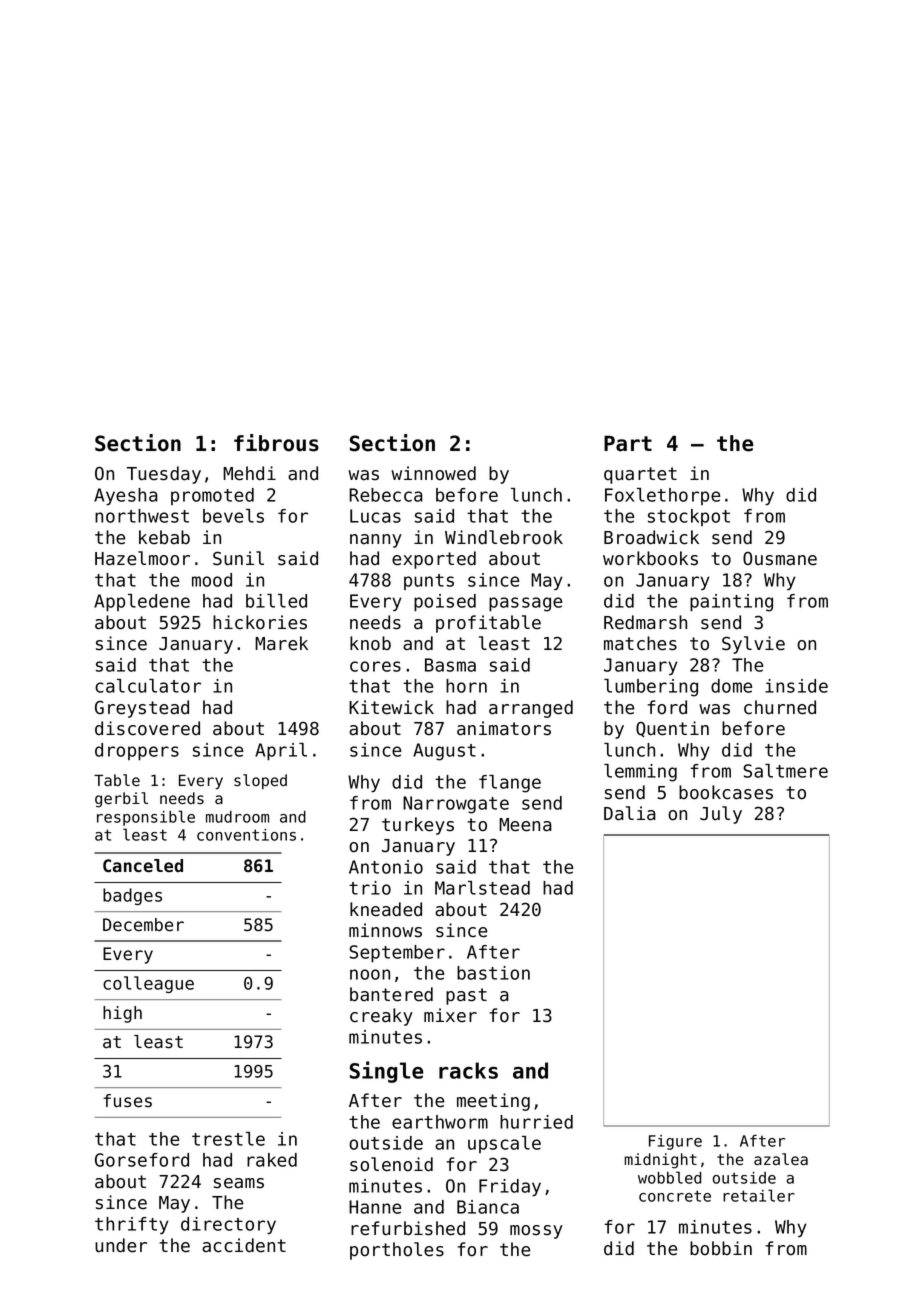 This screenshot has height=1308, width=924. I want to click on knob, so click(370, 643).
